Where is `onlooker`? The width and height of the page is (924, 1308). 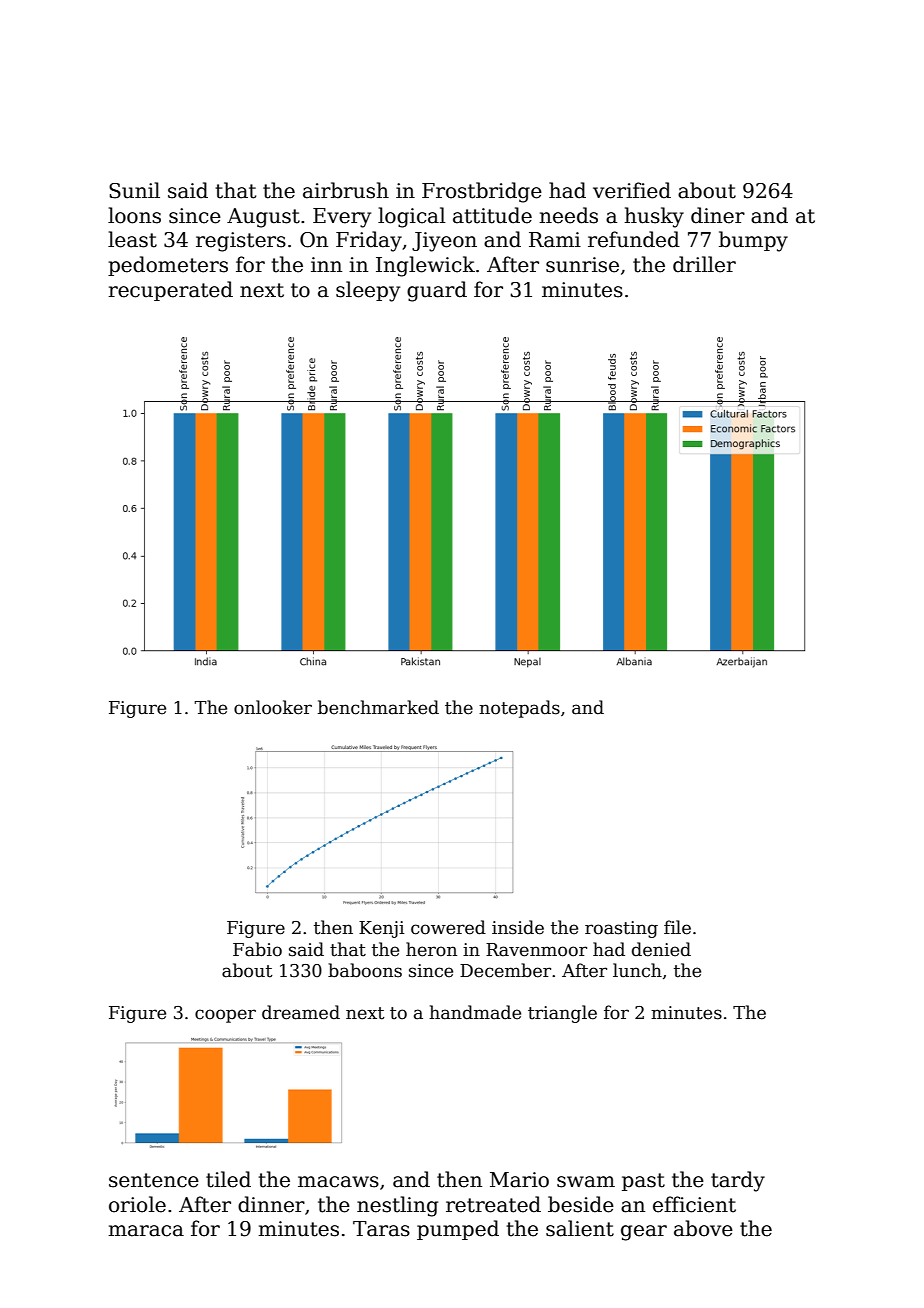
onlooker is located at coordinates (273, 707).
